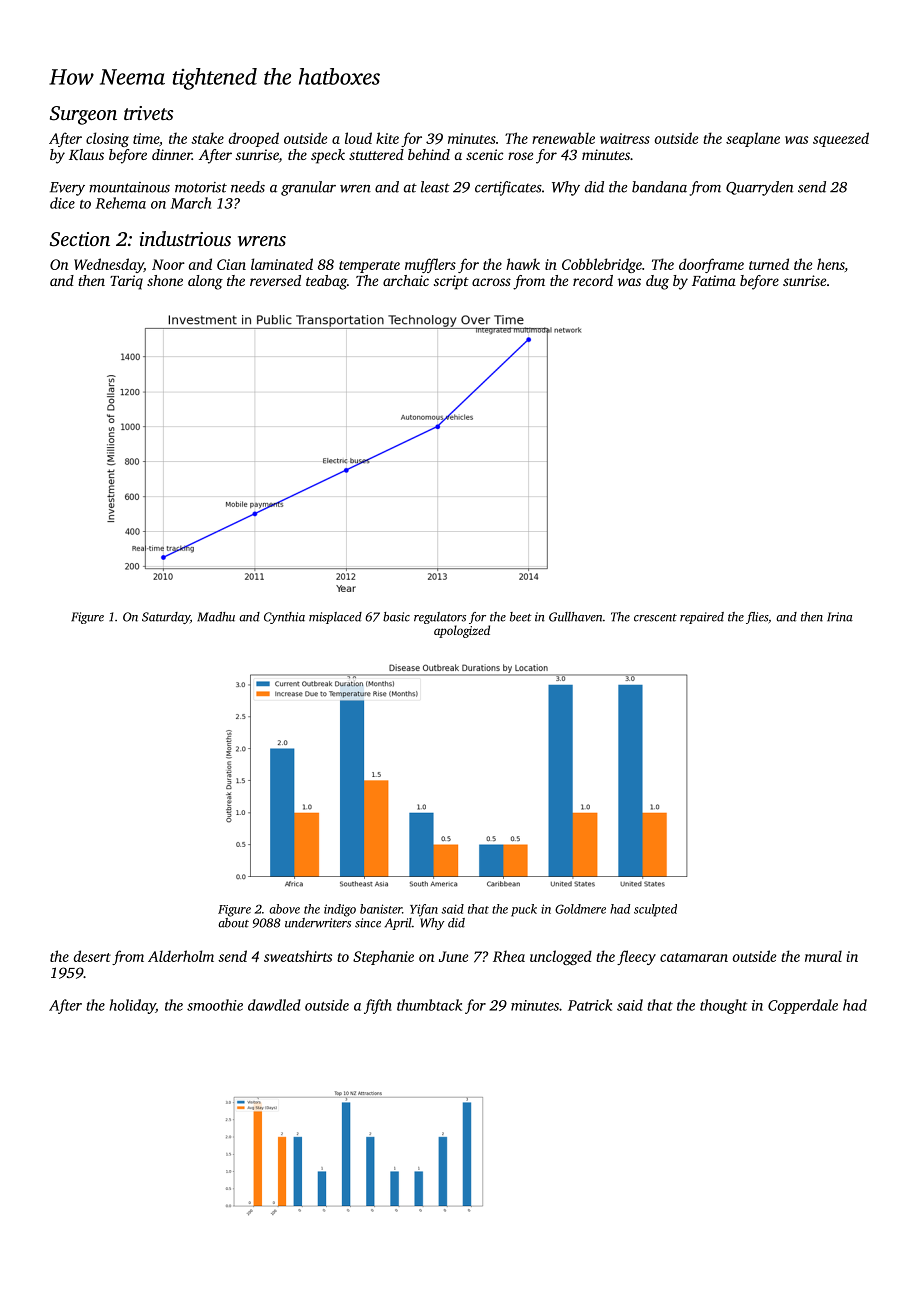 The height and width of the document is (1308, 924). Describe the element at coordinates (462, 631) in the document. I see `apologized` at that location.
